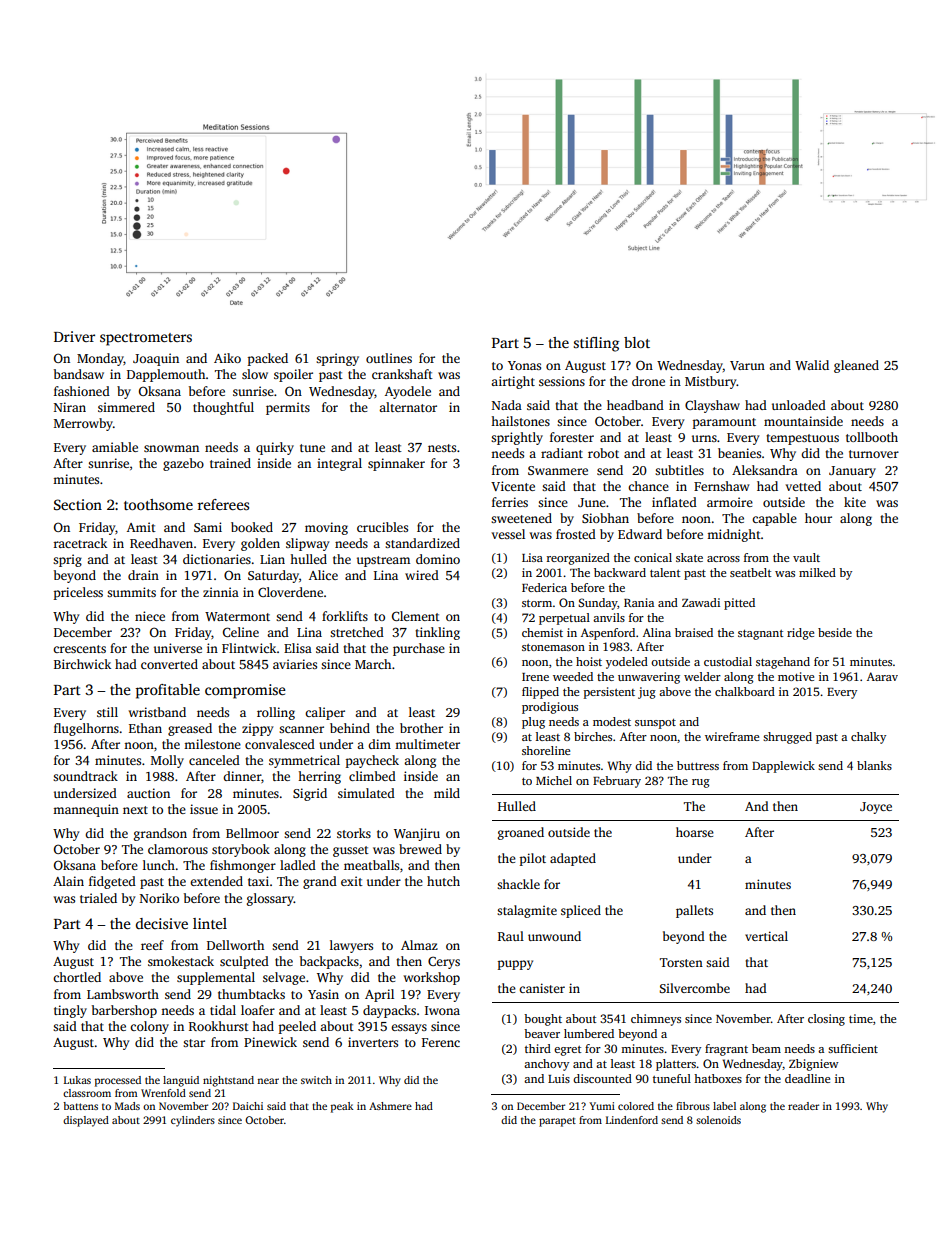 The width and height of the document is (952, 1233). I want to click on ladled, so click(298, 865).
